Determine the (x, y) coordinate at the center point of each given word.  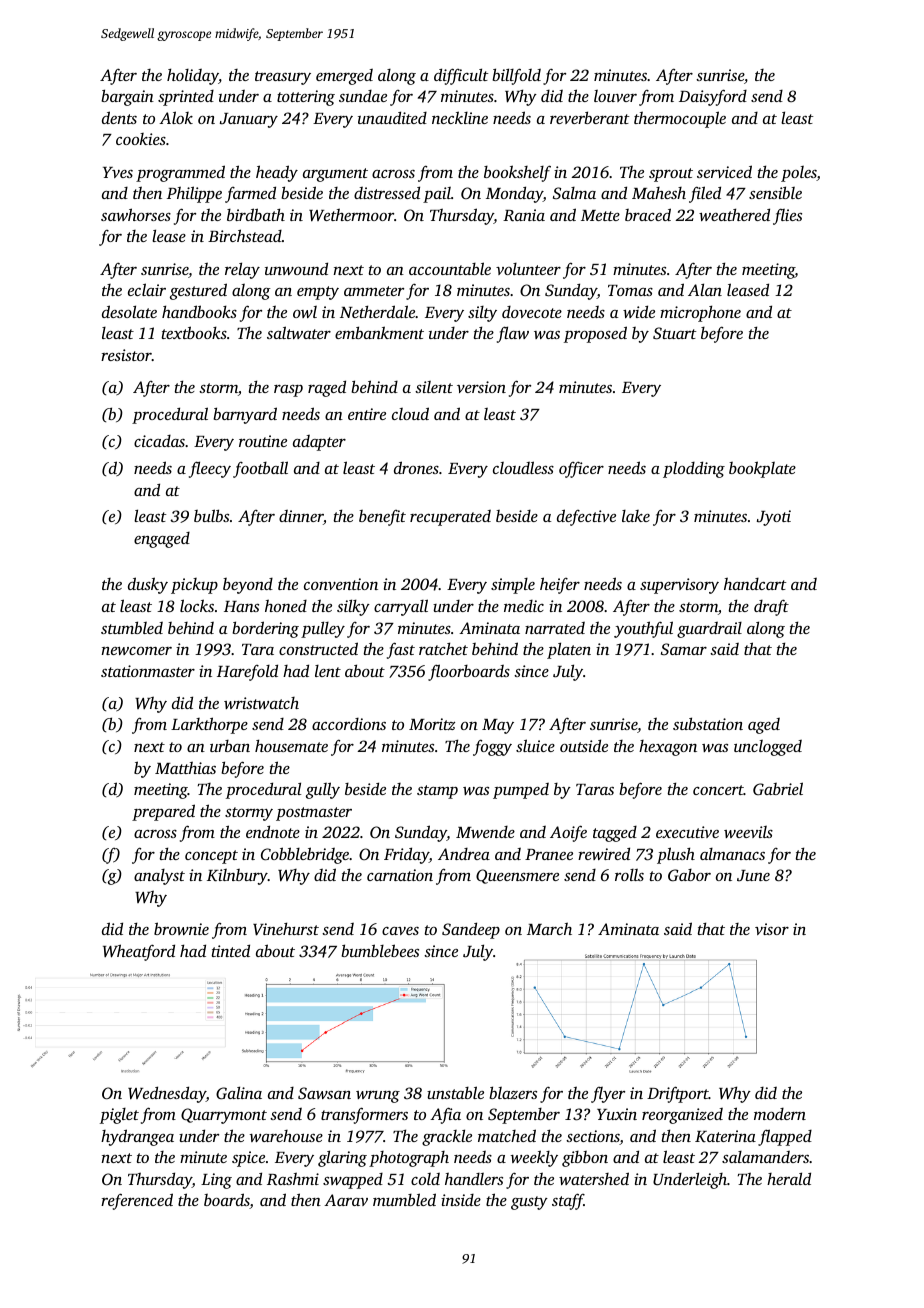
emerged (344, 77)
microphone (700, 313)
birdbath (256, 214)
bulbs (211, 515)
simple (513, 586)
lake (636, 516)
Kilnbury (237, 877)
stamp (437, 792)
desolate (129, 311)
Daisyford (713, 97)
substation (708, 723)
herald (789, 1178)
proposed (595, 334)
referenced (137, 1201)
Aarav (346, 1200)
